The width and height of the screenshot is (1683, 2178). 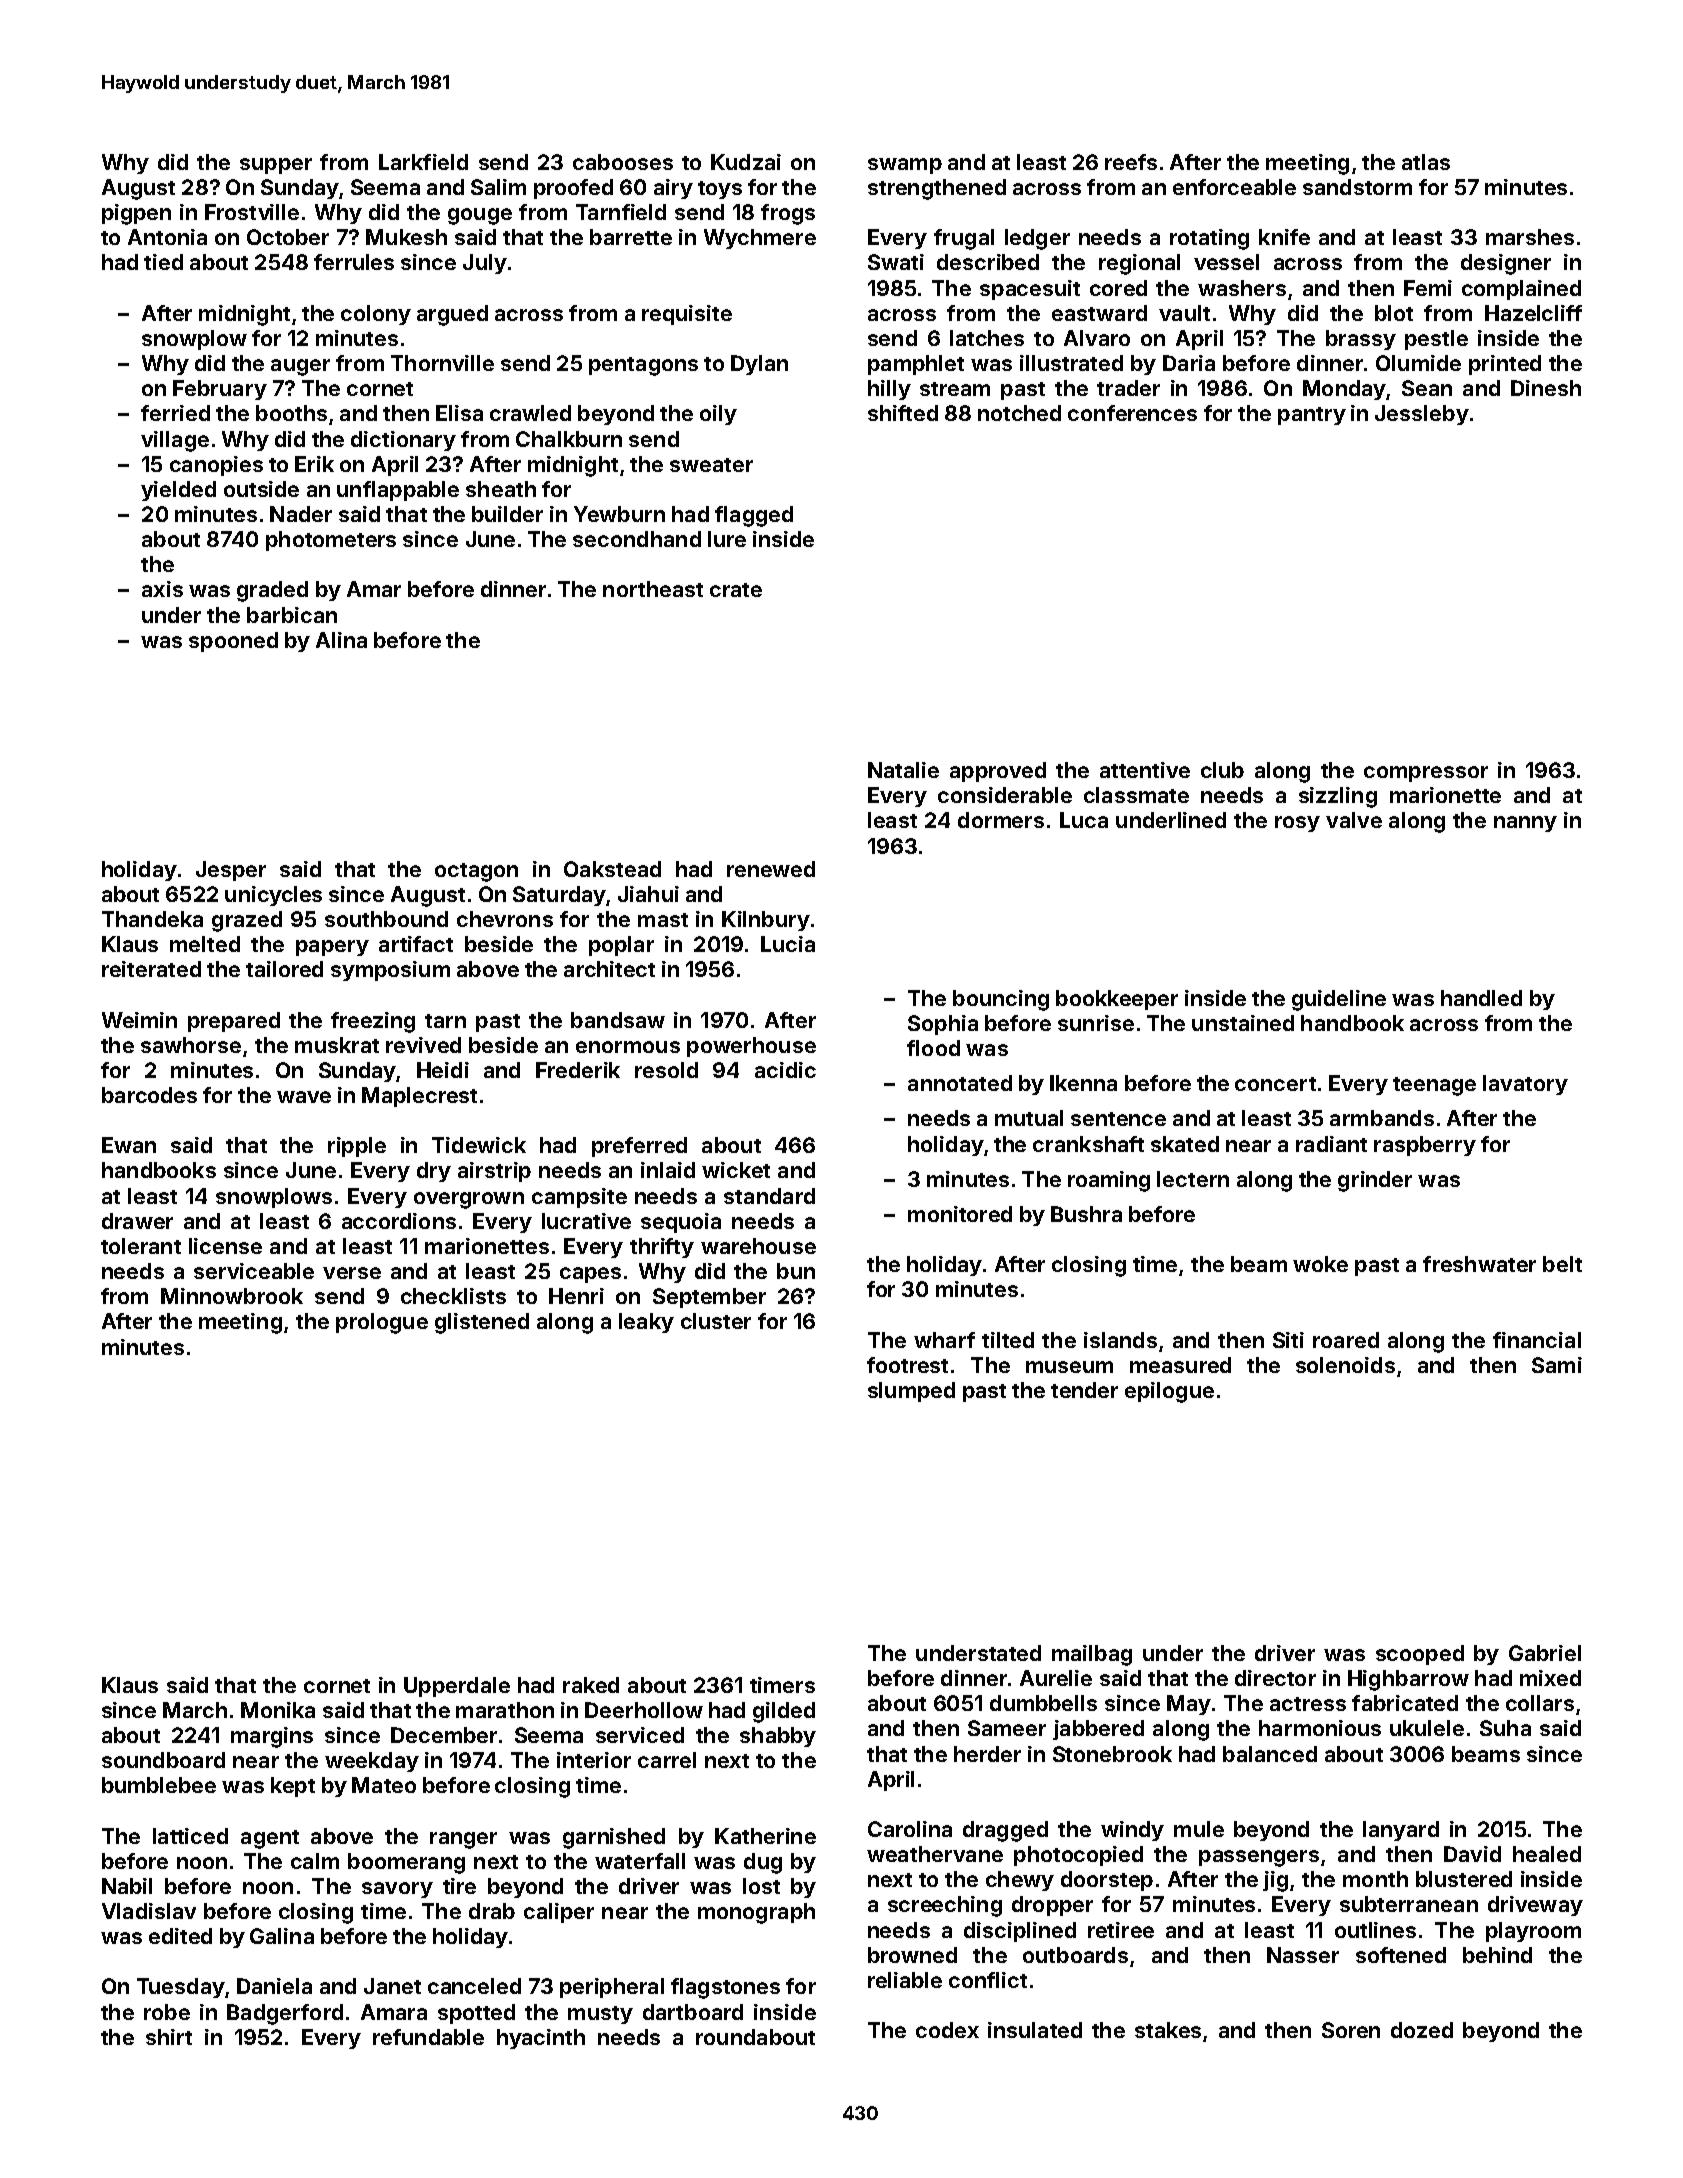 What do you see at coordinates (778, 1737) in the screenshot?
I see `shabby` at bounding box center [778, 1737].
